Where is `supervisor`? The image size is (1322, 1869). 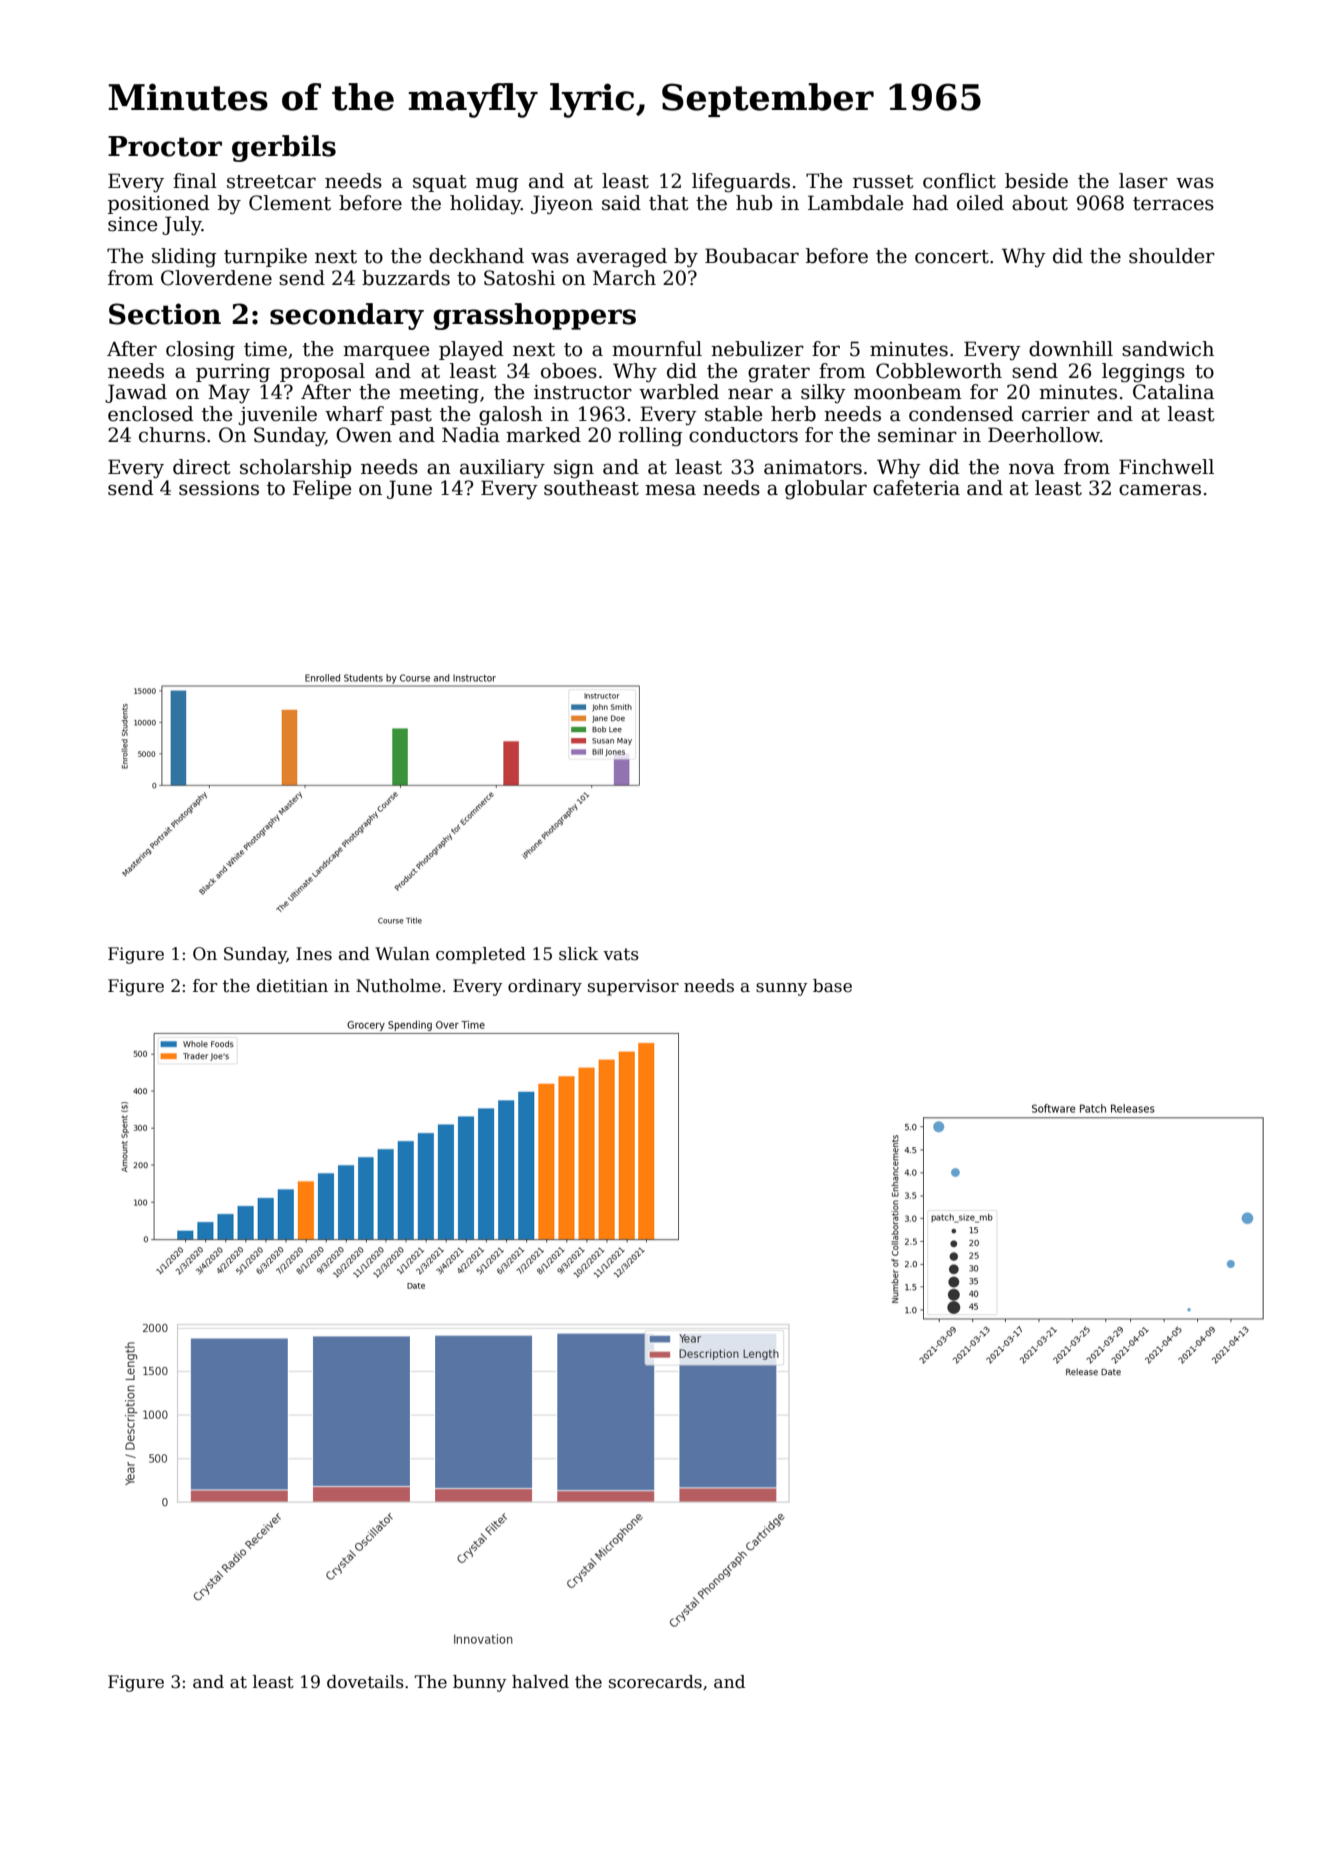 supervisor is located at coordinates (633, 987).
